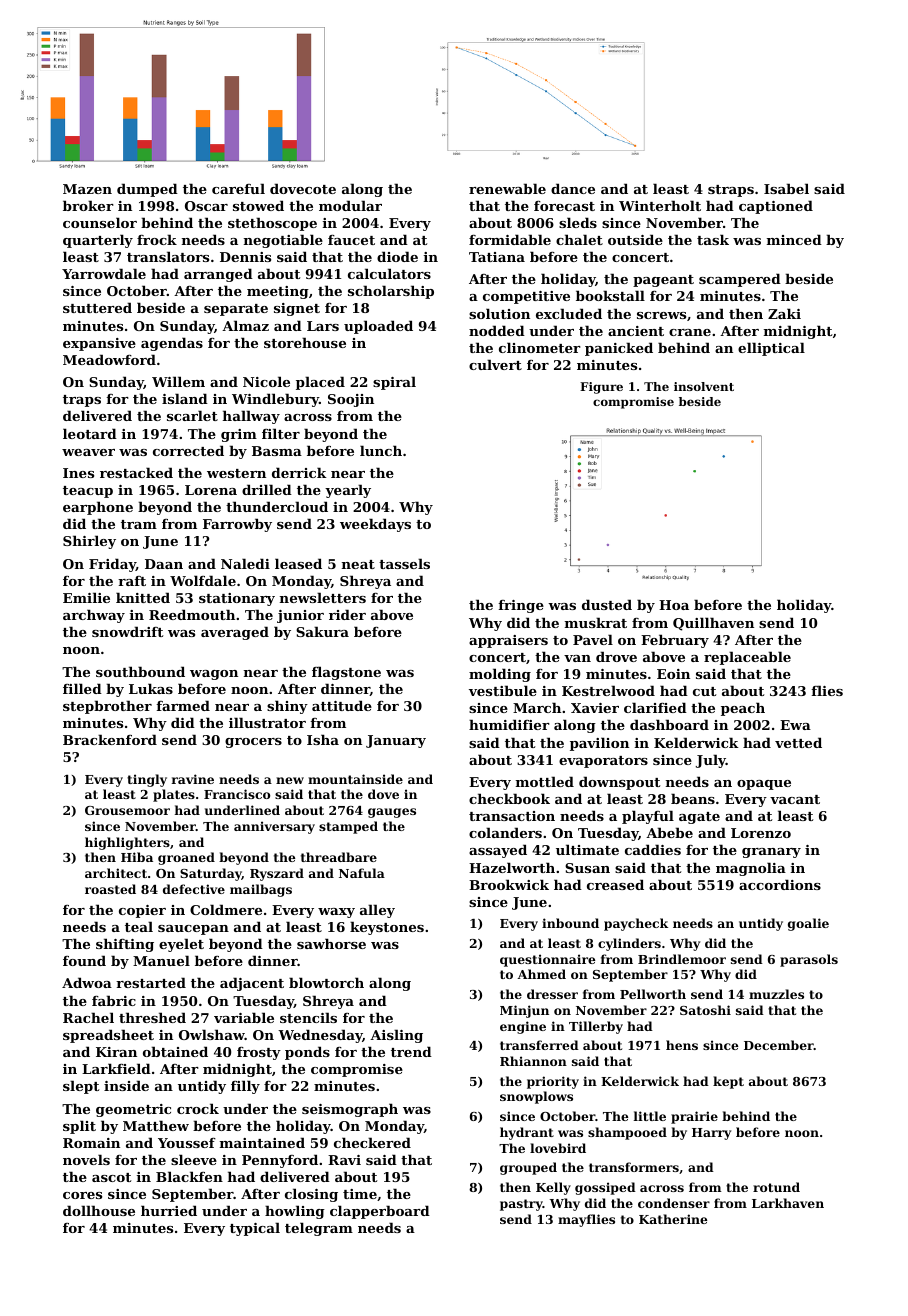 The height and width of the screenshot is (1316, 908). I want to click on Kelly, so click(553, 1188).
